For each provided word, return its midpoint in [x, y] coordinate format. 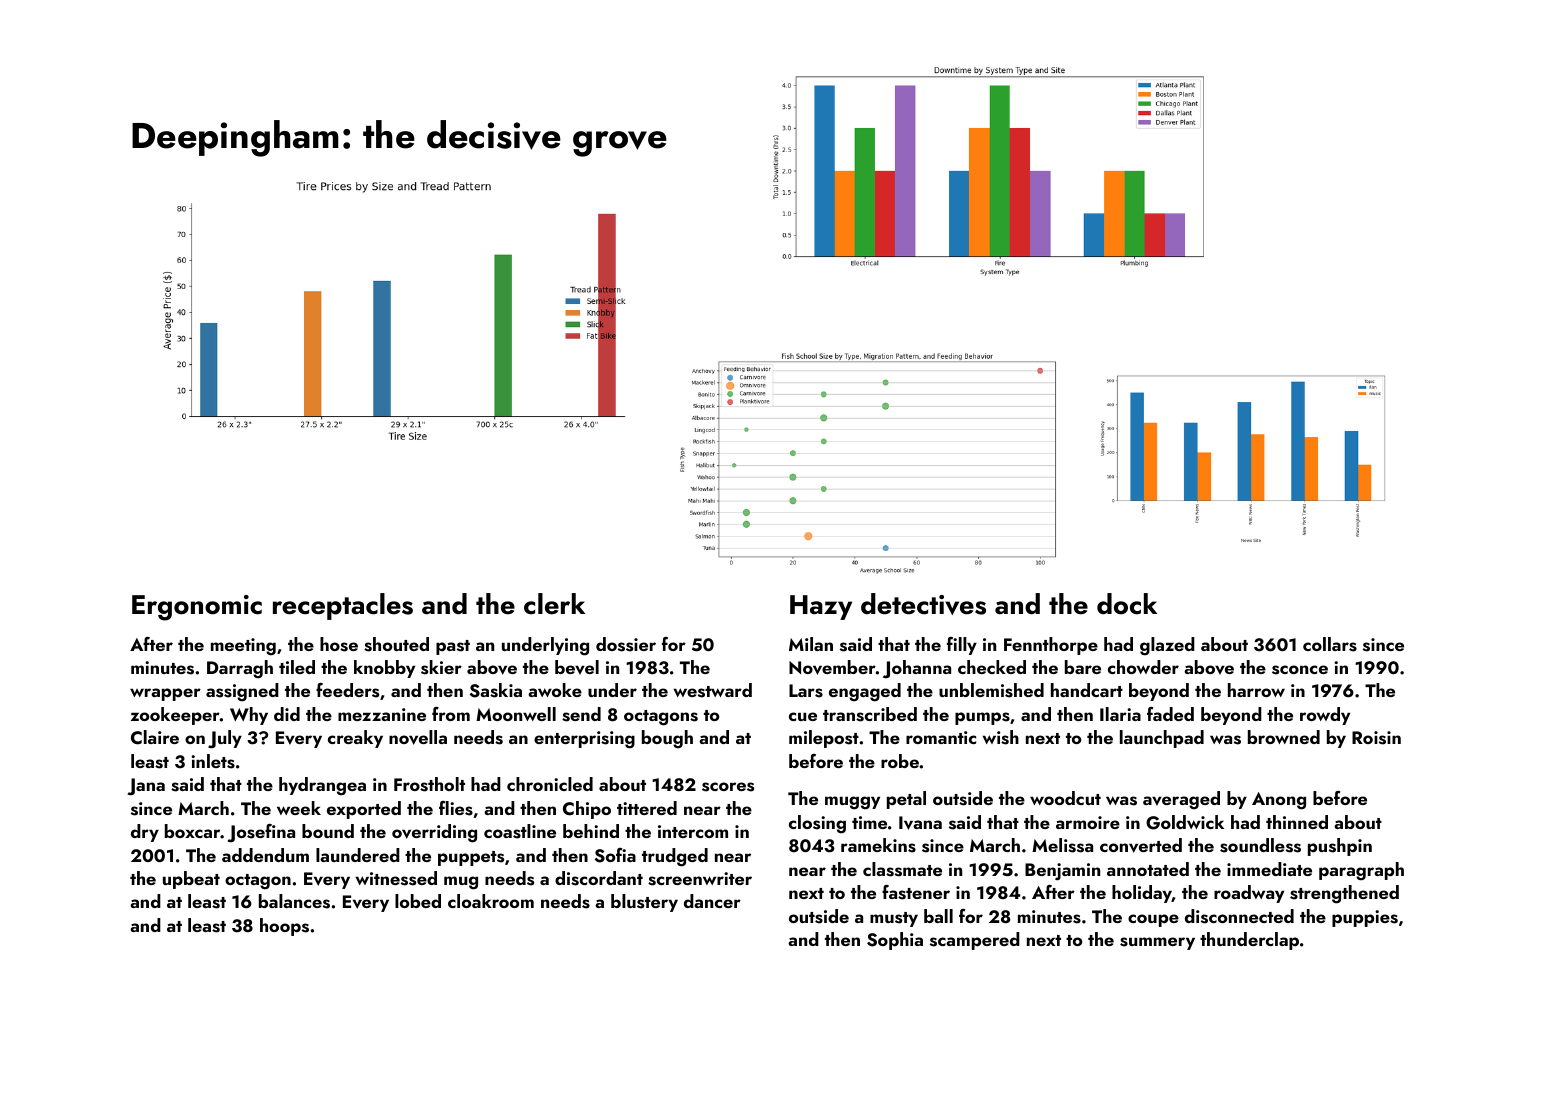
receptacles [343, 606]
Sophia [895, 941]
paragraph [1361, 871]
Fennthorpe [1051, 646]
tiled [297, 667]
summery [1157, 943]
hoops [284, 927]
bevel [577, 667]
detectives [923, 604]
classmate [902, 869]
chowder [1143, 667]
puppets [471, 858]
